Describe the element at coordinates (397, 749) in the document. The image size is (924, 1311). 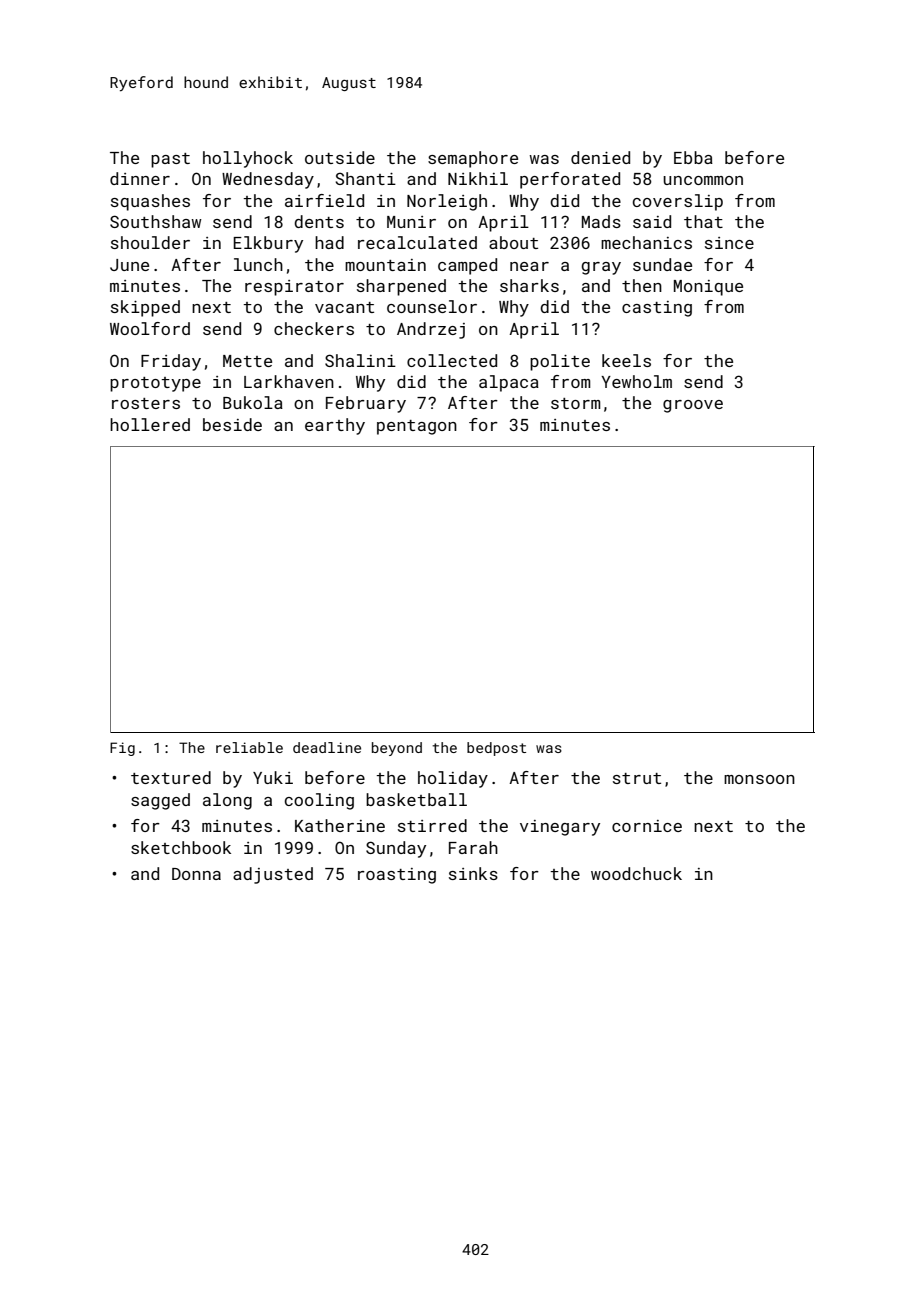
I see `beyond` at that location.
